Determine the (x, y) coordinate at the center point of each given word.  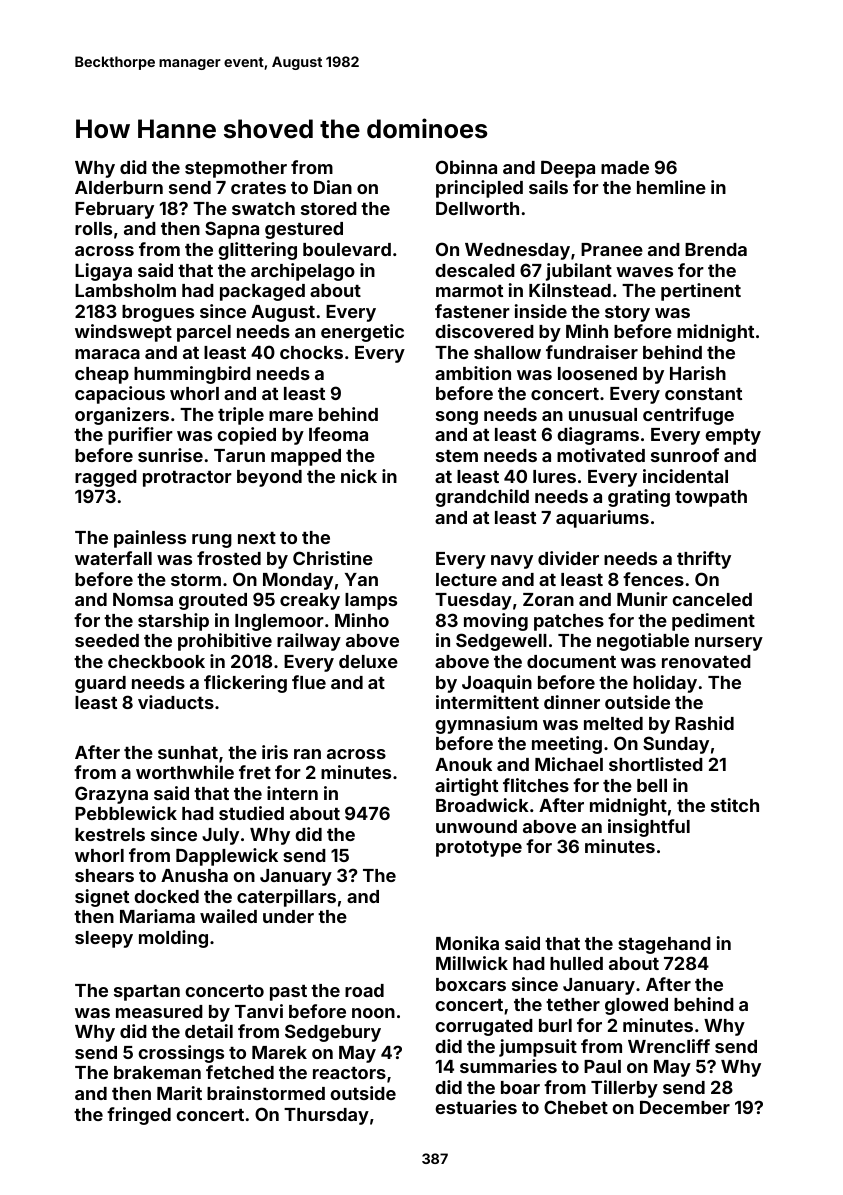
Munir (642, 599)
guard (100, 684)
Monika (467, 943)
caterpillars (286, 898)
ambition (473, 373)
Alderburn (119, 187)
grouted (213, 601)
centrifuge (688, 416)
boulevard (347, 249)
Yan (361, 579)
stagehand (664, 945)
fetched (240, 1072)
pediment (713, 622)
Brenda (716, 249)
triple (241, 416)
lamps (371, 601)
